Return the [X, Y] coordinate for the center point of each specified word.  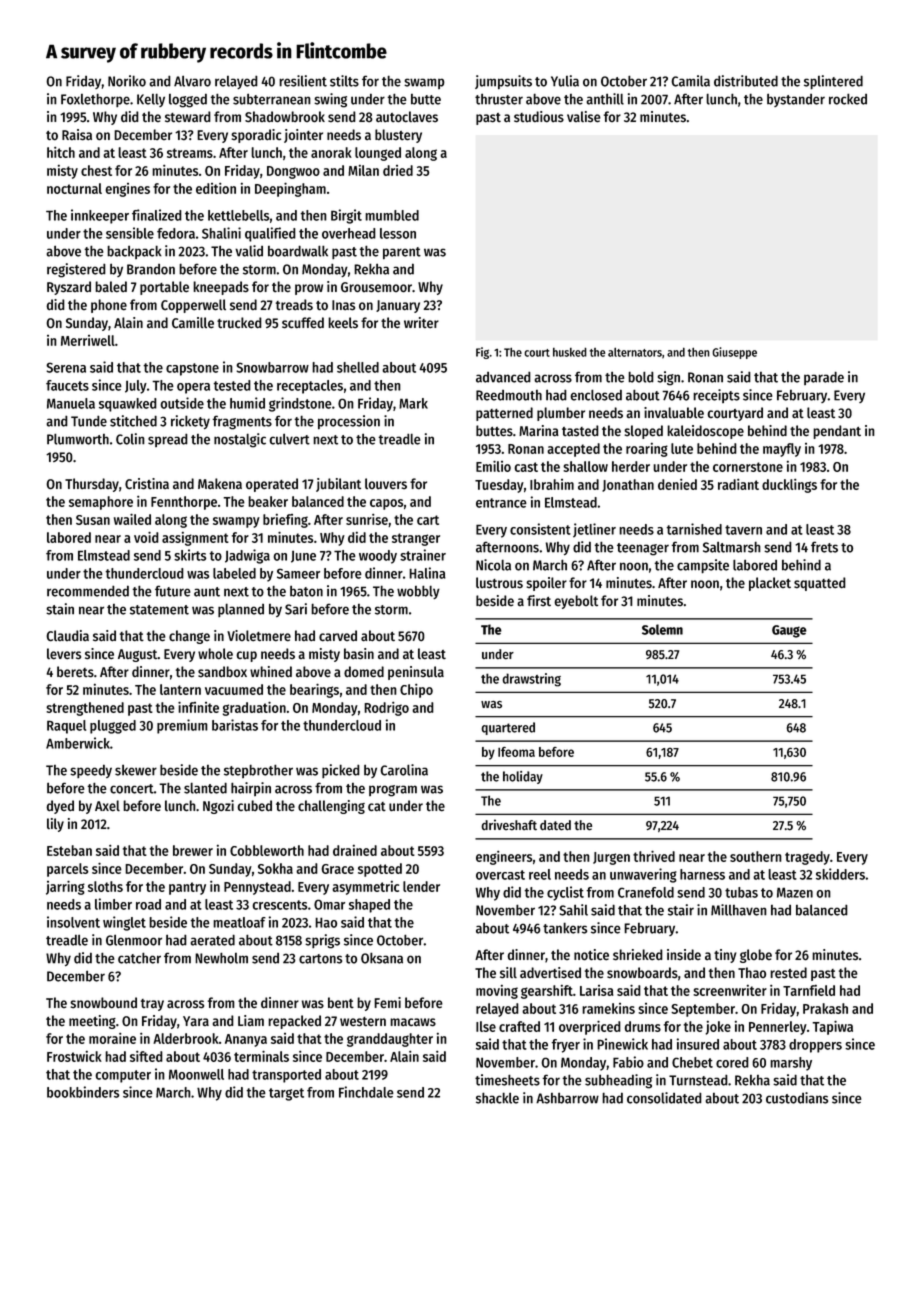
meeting [92, 1022]
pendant [837, 432]
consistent [540, 529]
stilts [344, 81]
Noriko [127, 81]
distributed [746, 81]
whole [215, 653]
